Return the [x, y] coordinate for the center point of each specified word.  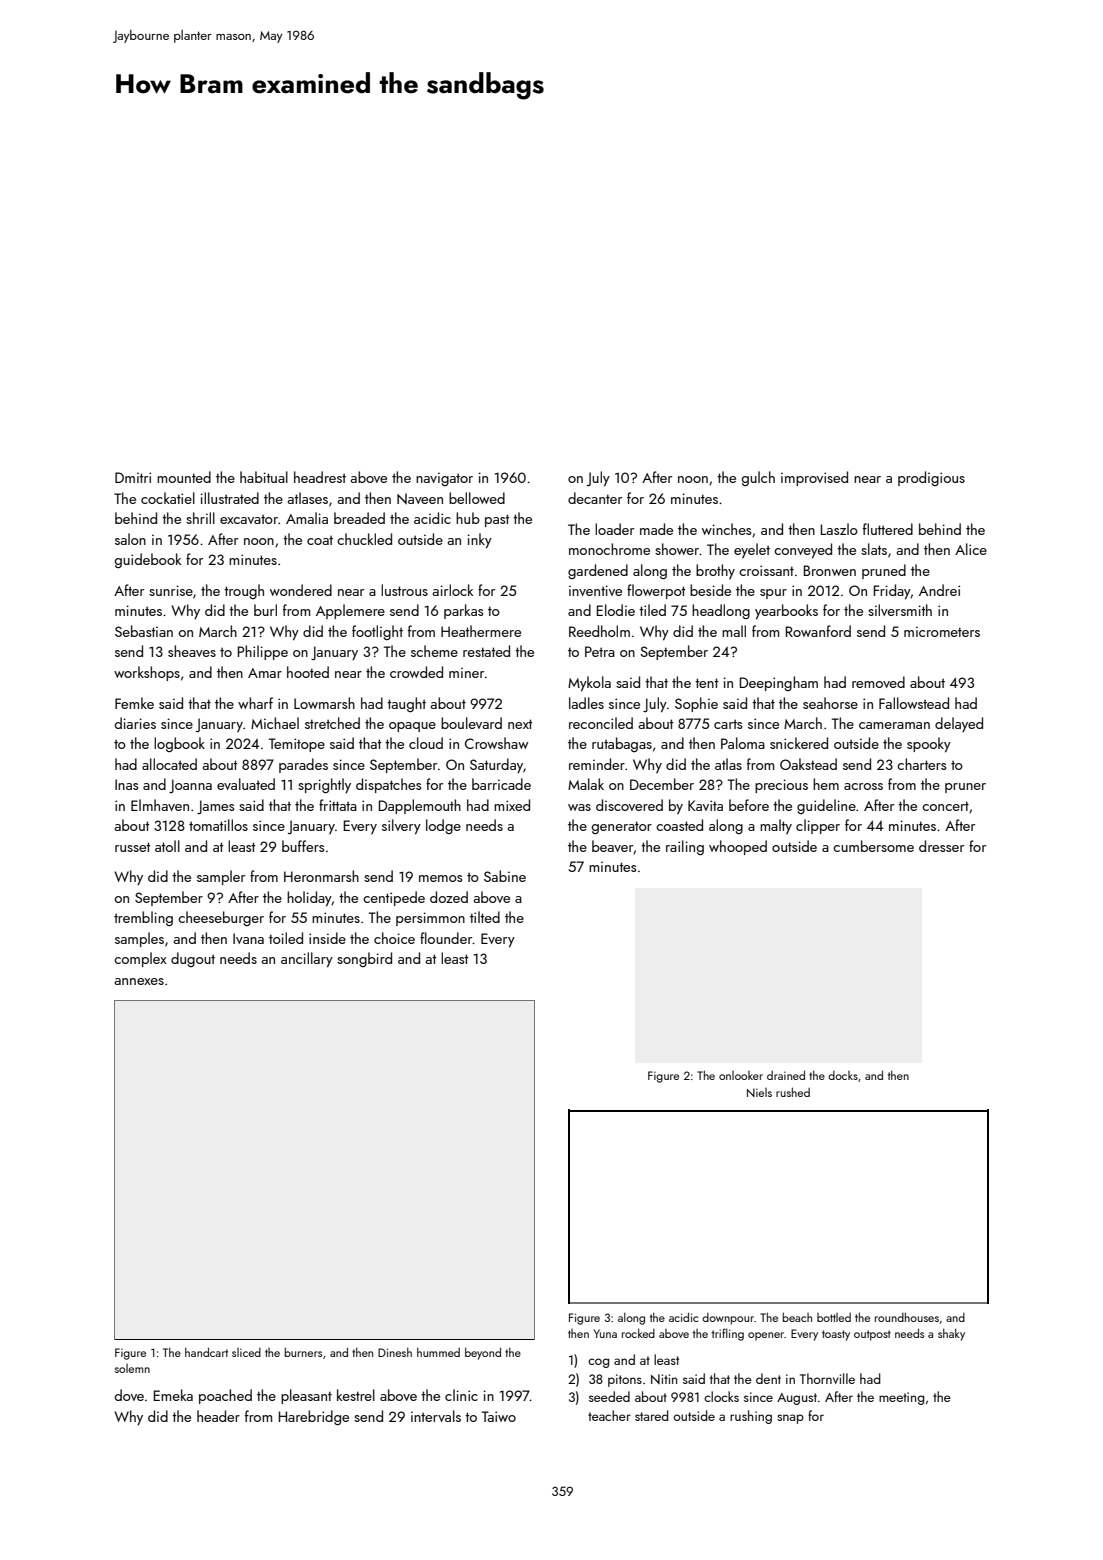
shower [677, 549]
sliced [246, 1352]
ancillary [307, 959]
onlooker [741, 1075]
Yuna [605, 1333]
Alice [971, 549]
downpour [728, 1319]
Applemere [350, 611]
